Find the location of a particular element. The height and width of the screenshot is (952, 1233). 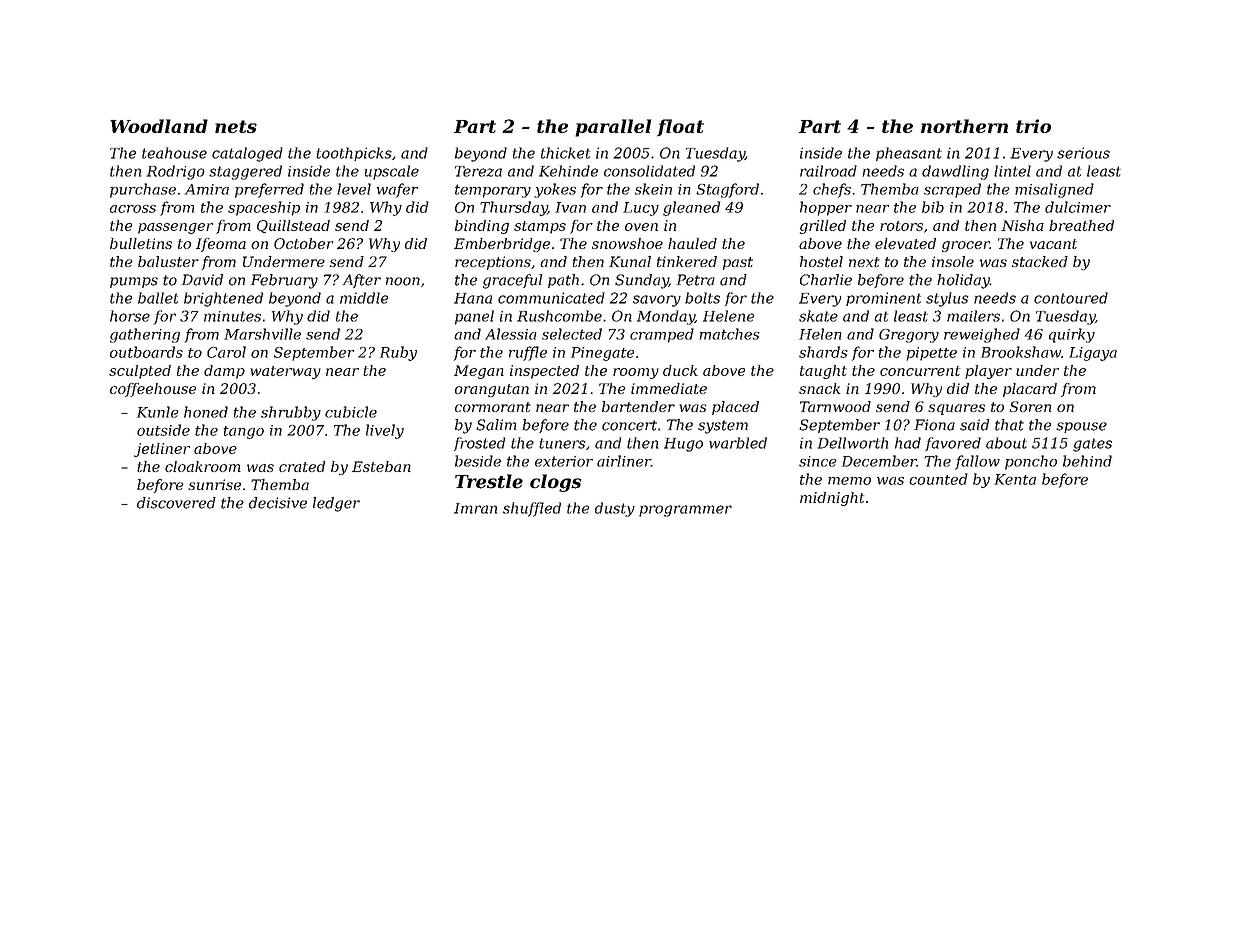

since is located at coordinates (818, 461).
